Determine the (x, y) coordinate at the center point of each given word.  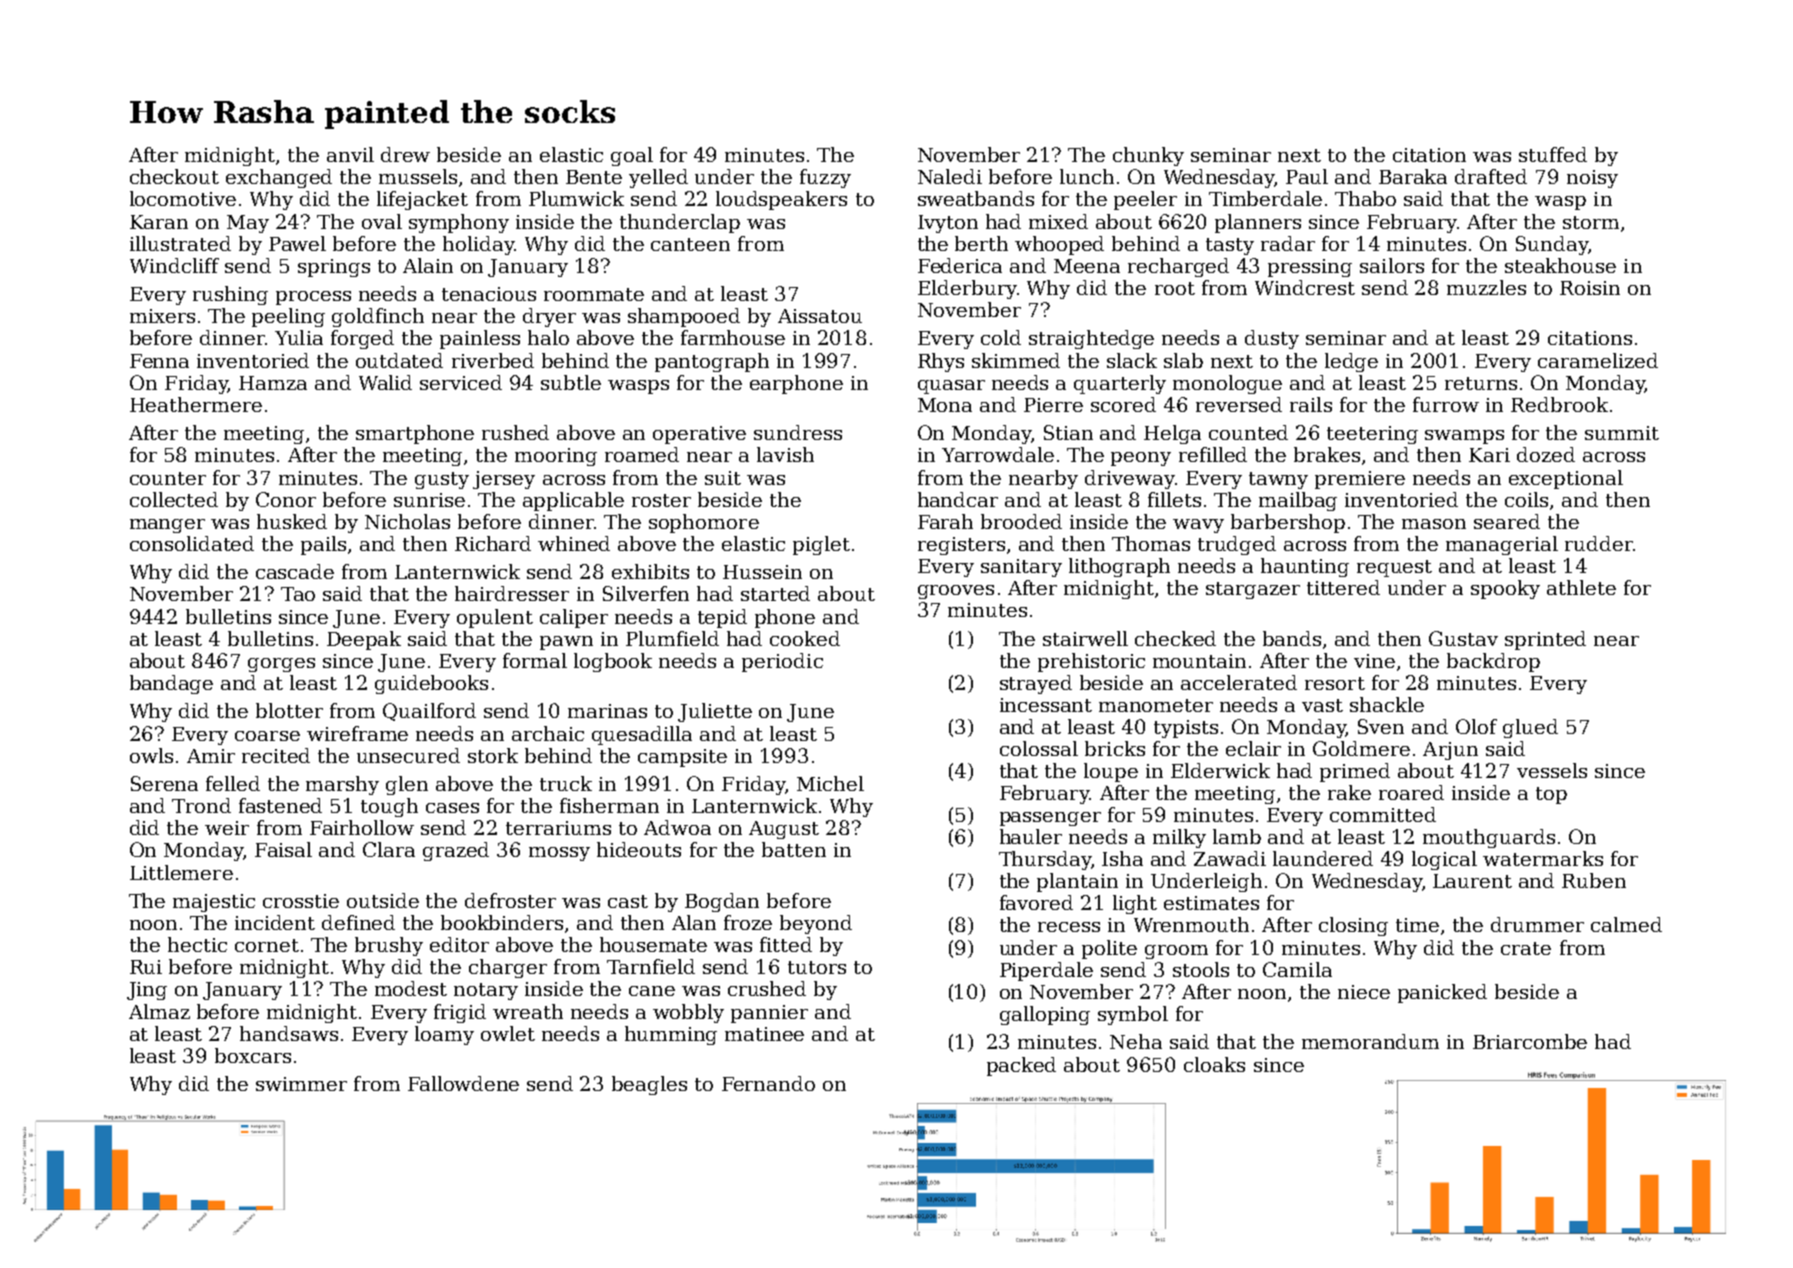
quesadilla (642, 735)
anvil (350, 154)
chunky (1148, 156)
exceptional (1566, 479)
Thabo (1365, 198)
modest (411, 988)
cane (652, 991)
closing (1353, 926)
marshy (342, 785)
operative (699, 435)
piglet (821, 545)
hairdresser (512, 593)
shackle (1387, 704)
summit (1622, 433)
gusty (442, 480)
